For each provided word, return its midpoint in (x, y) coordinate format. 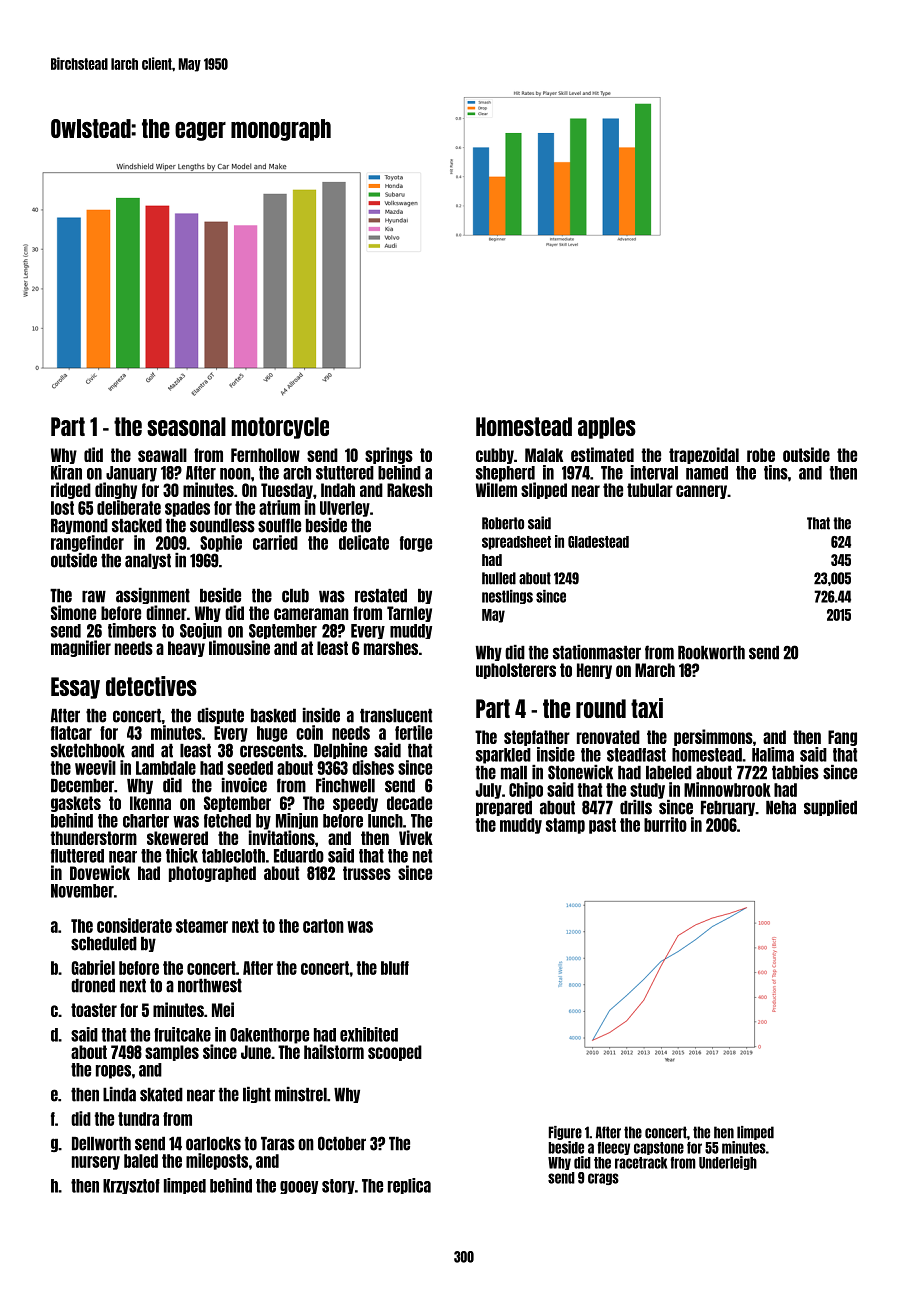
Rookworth (711, 653)
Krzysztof (131, 1186)
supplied (830, 808)
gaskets (76, 804)
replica (409, 1186)
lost (62, 508)
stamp (565, 826)
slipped (544, 490)
